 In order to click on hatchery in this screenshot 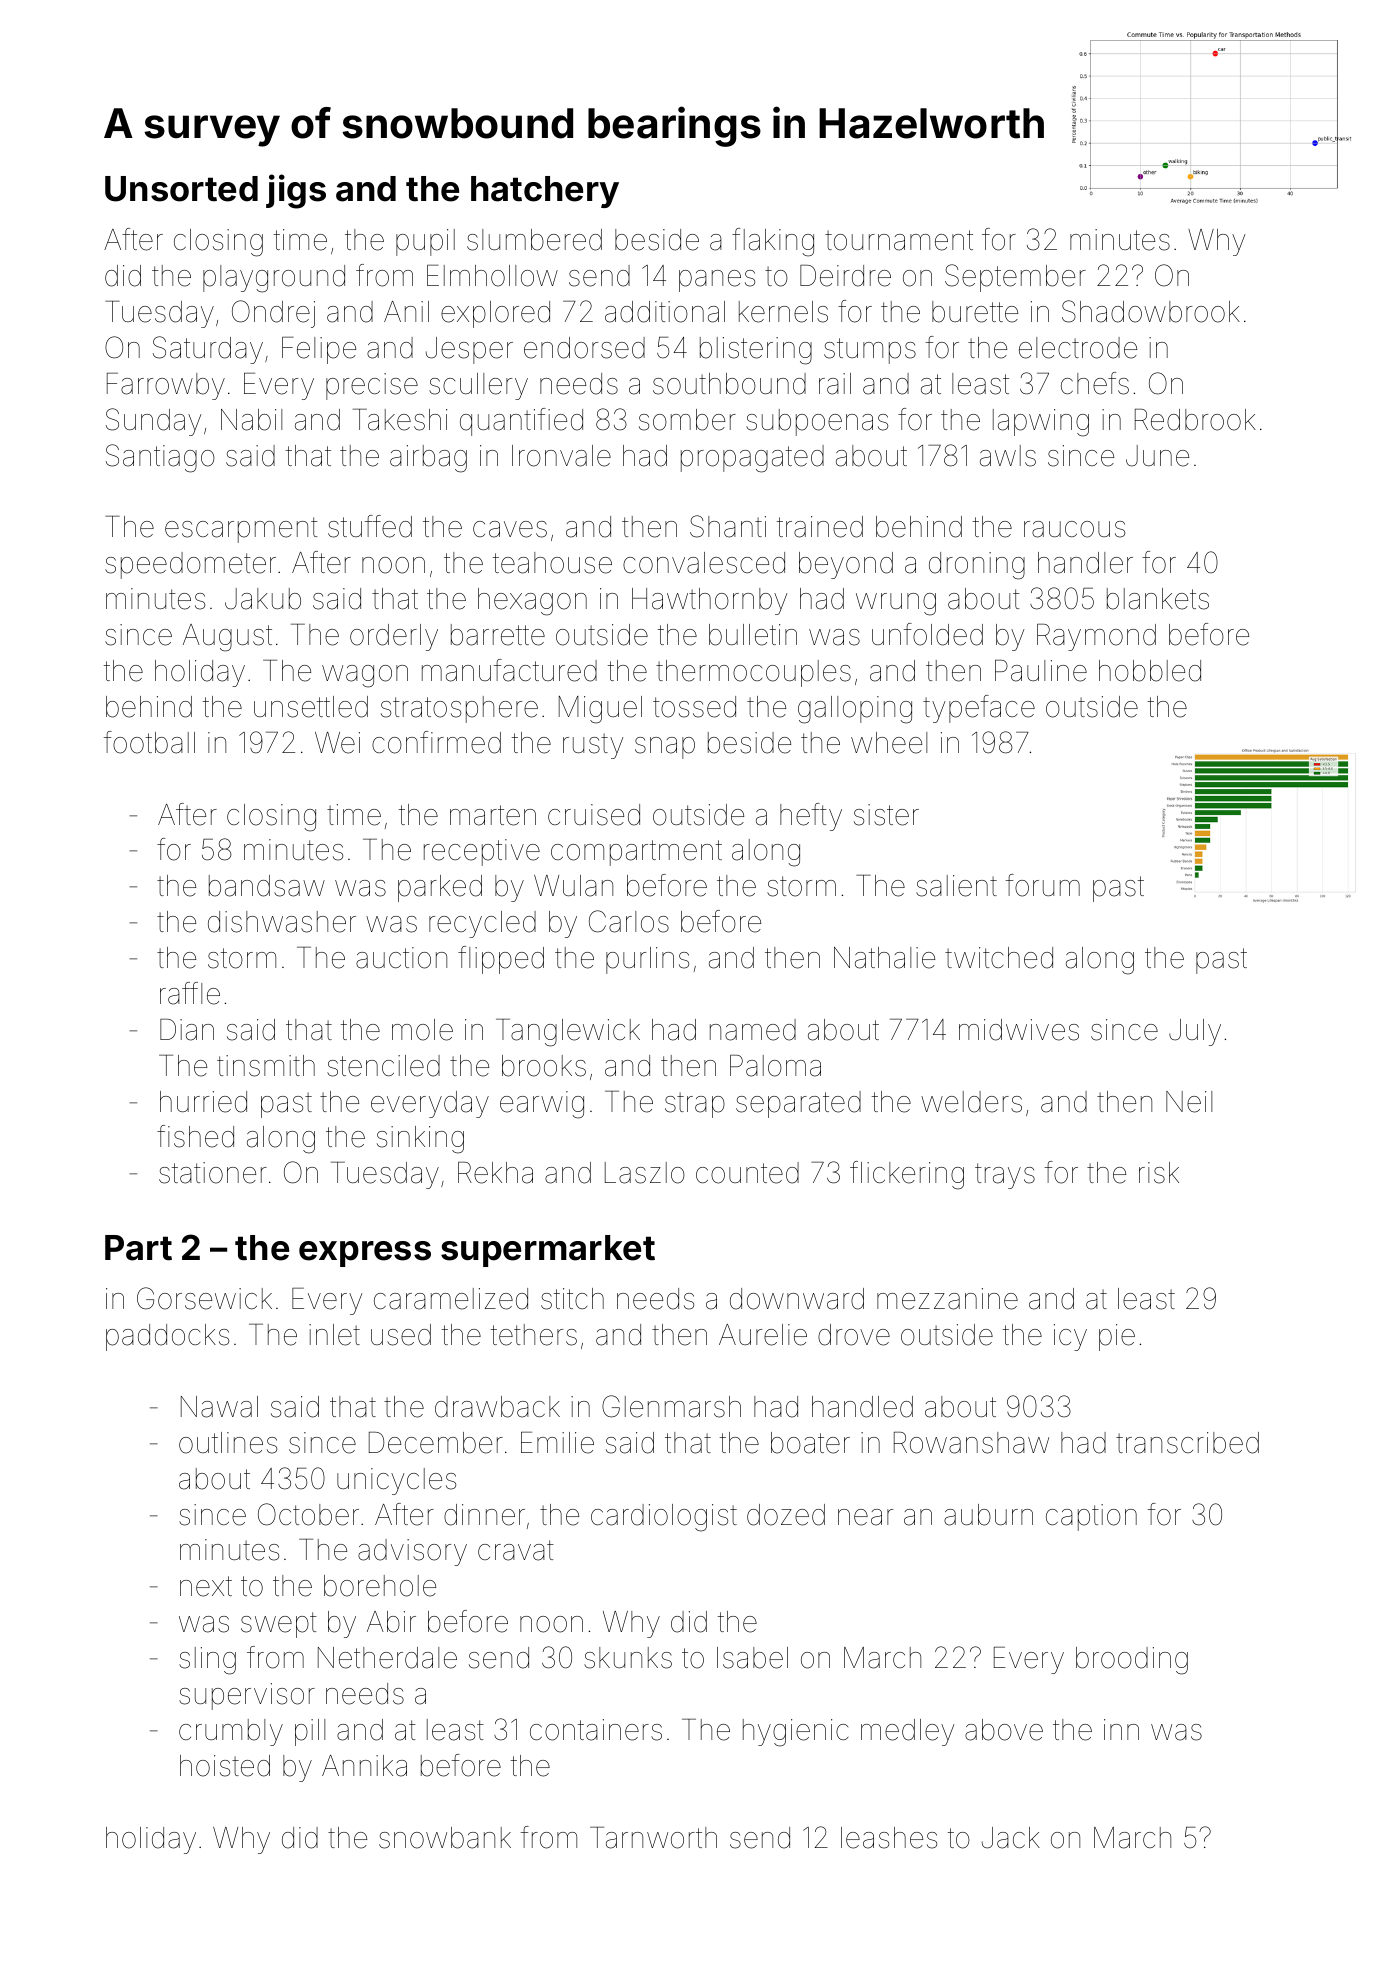, I will do `click(545, 192)`.
